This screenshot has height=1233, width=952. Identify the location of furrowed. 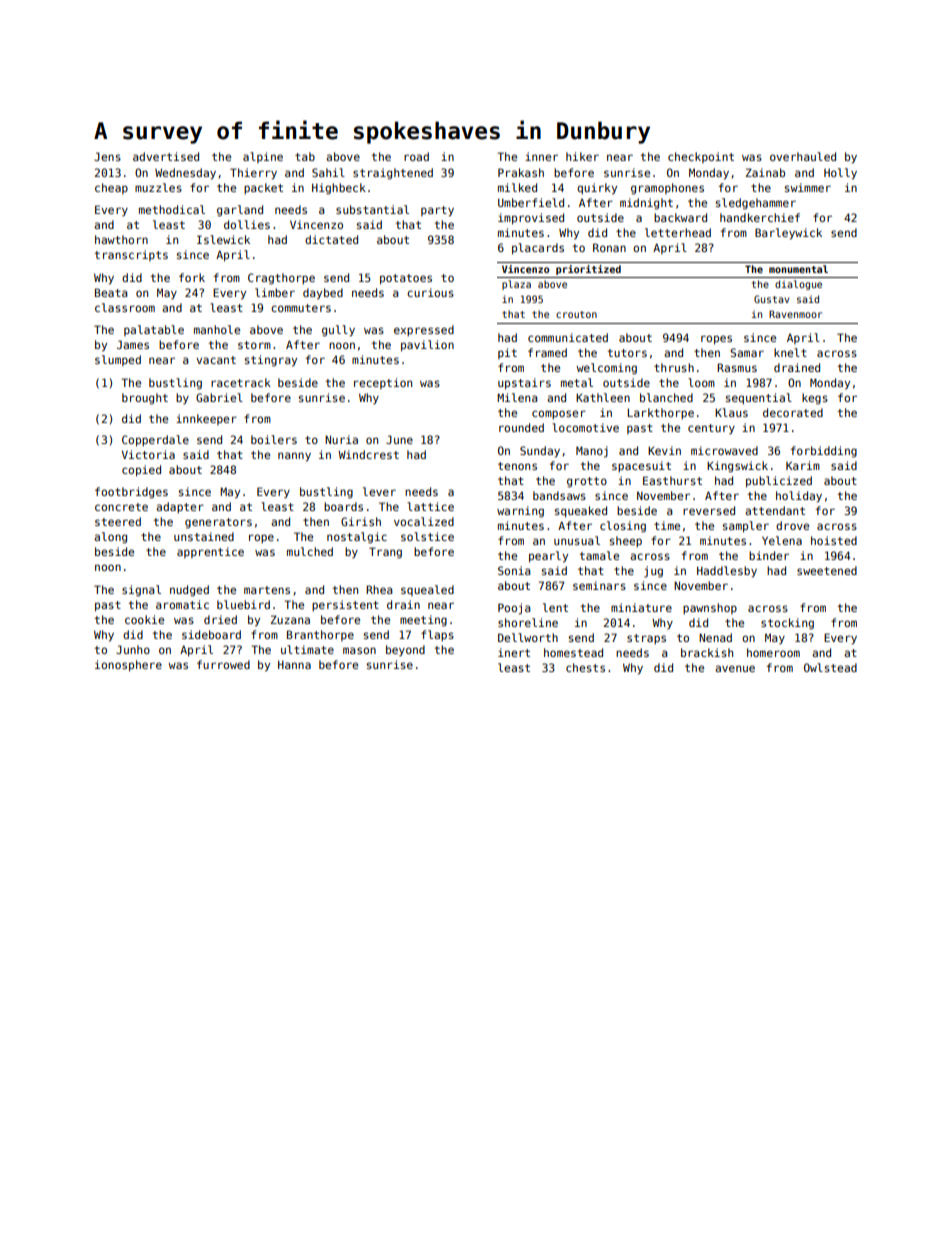
(223, 664).
